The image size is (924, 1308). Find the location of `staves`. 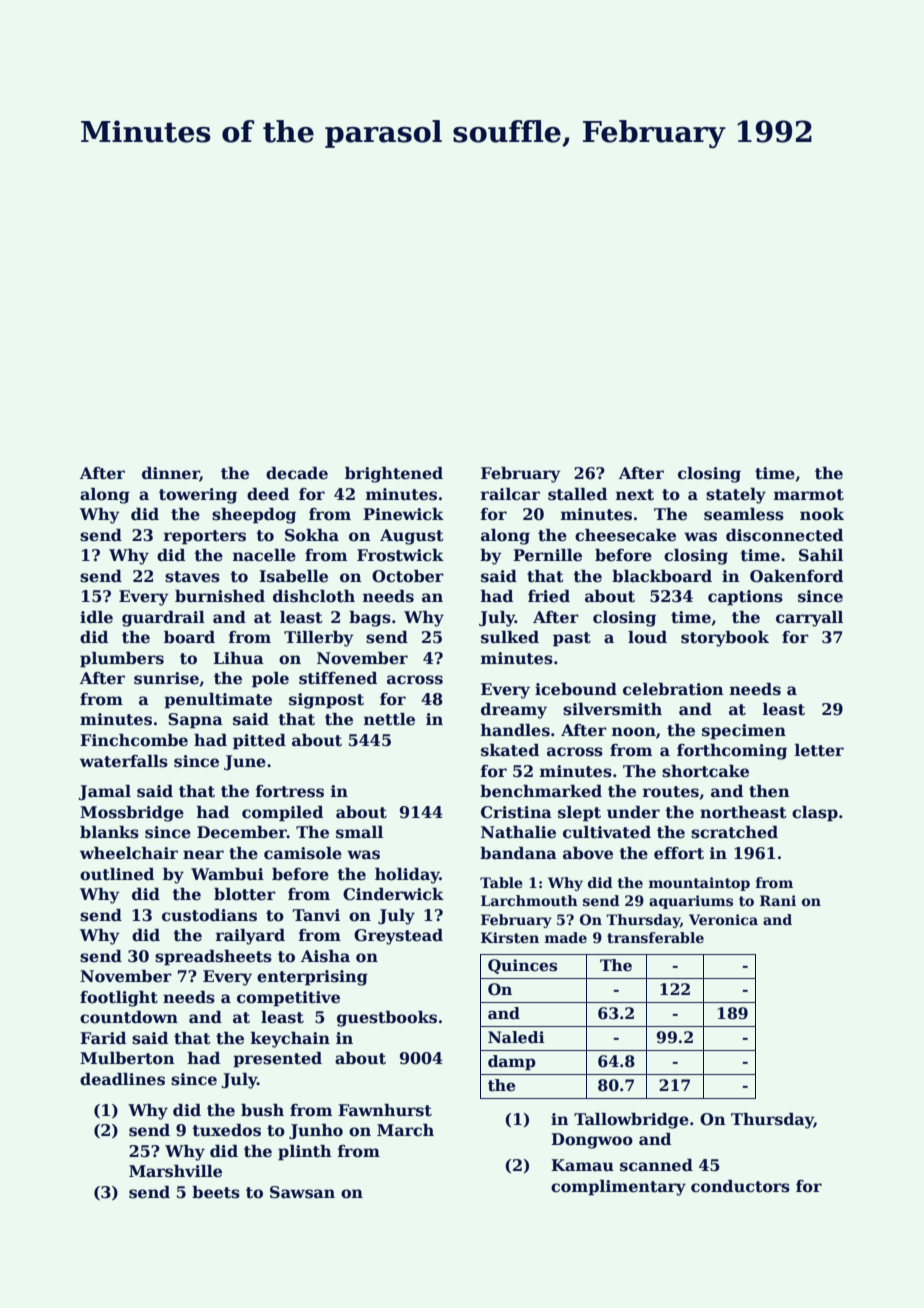

staves is located at coordinates (192, 577).
